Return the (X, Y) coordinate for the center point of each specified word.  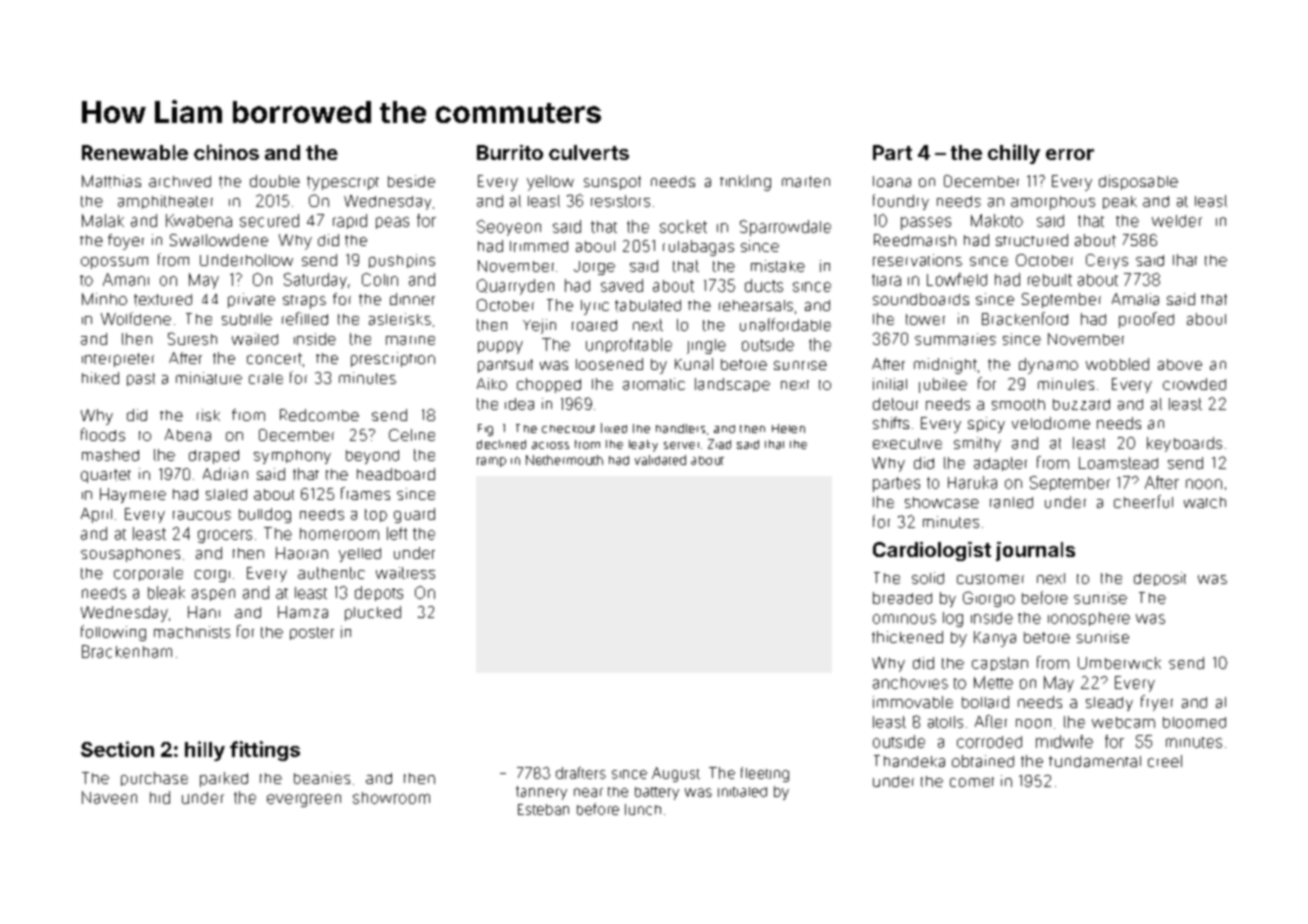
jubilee (943, 385)
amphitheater (165, 202)
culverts (589, 152)
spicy (986, 425)
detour (895, 404)
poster (312, 633)
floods (103, 434)
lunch (643, 809)
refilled (305, 318)
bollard (985, 702)
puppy (500, 347)
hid (160, 797)
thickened (907, 637)
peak (1120, 202)
